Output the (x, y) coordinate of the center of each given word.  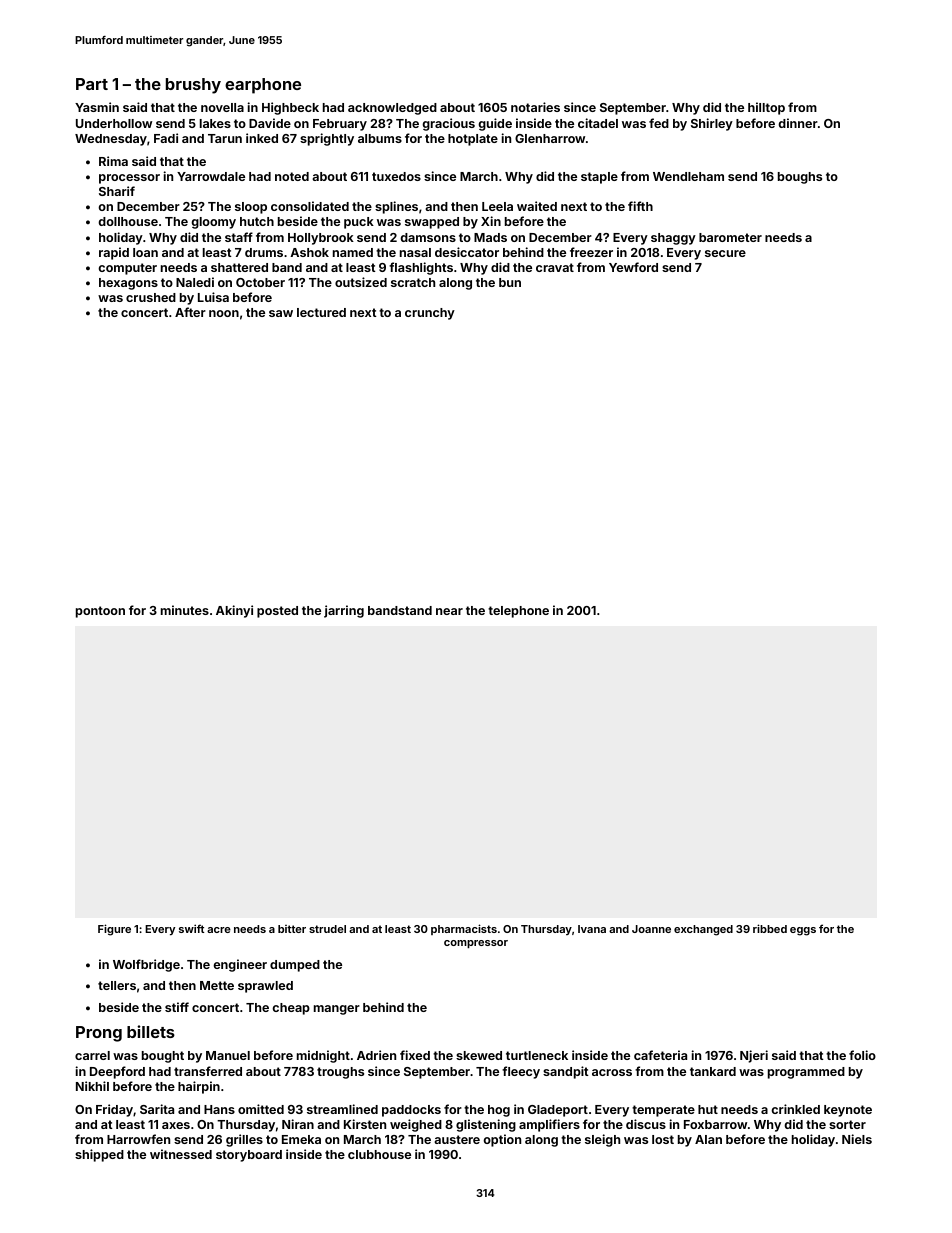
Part (92, 84)
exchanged (703, 930)
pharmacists (464, 929)
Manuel (228, 1055)
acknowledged (392, 109)
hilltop (766, 108)
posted (277, 612)
